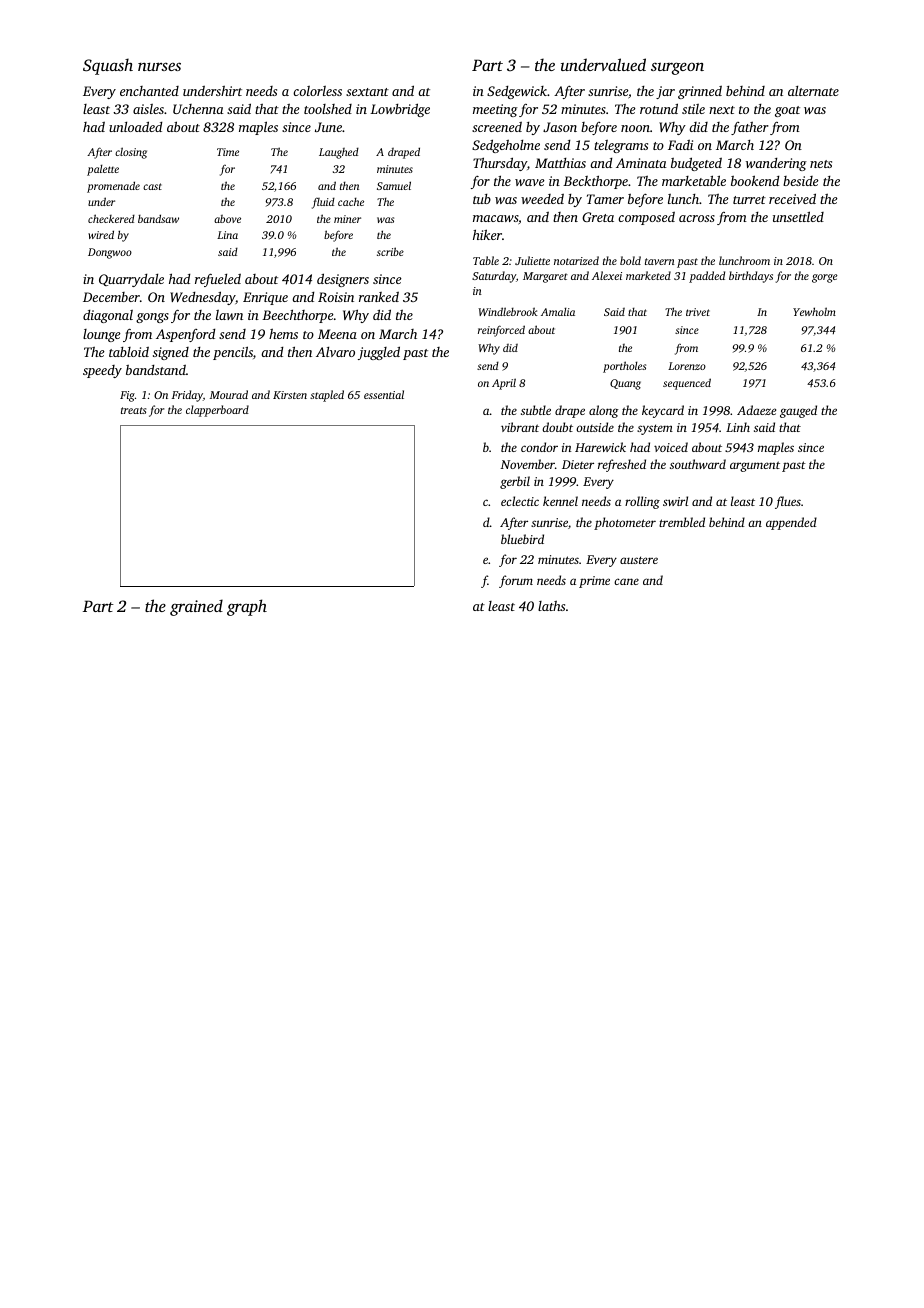 The height and width of the page is (1308, 924). Describe the element at coordinates (700, 92) in the page. I see `grinned` at that location.
